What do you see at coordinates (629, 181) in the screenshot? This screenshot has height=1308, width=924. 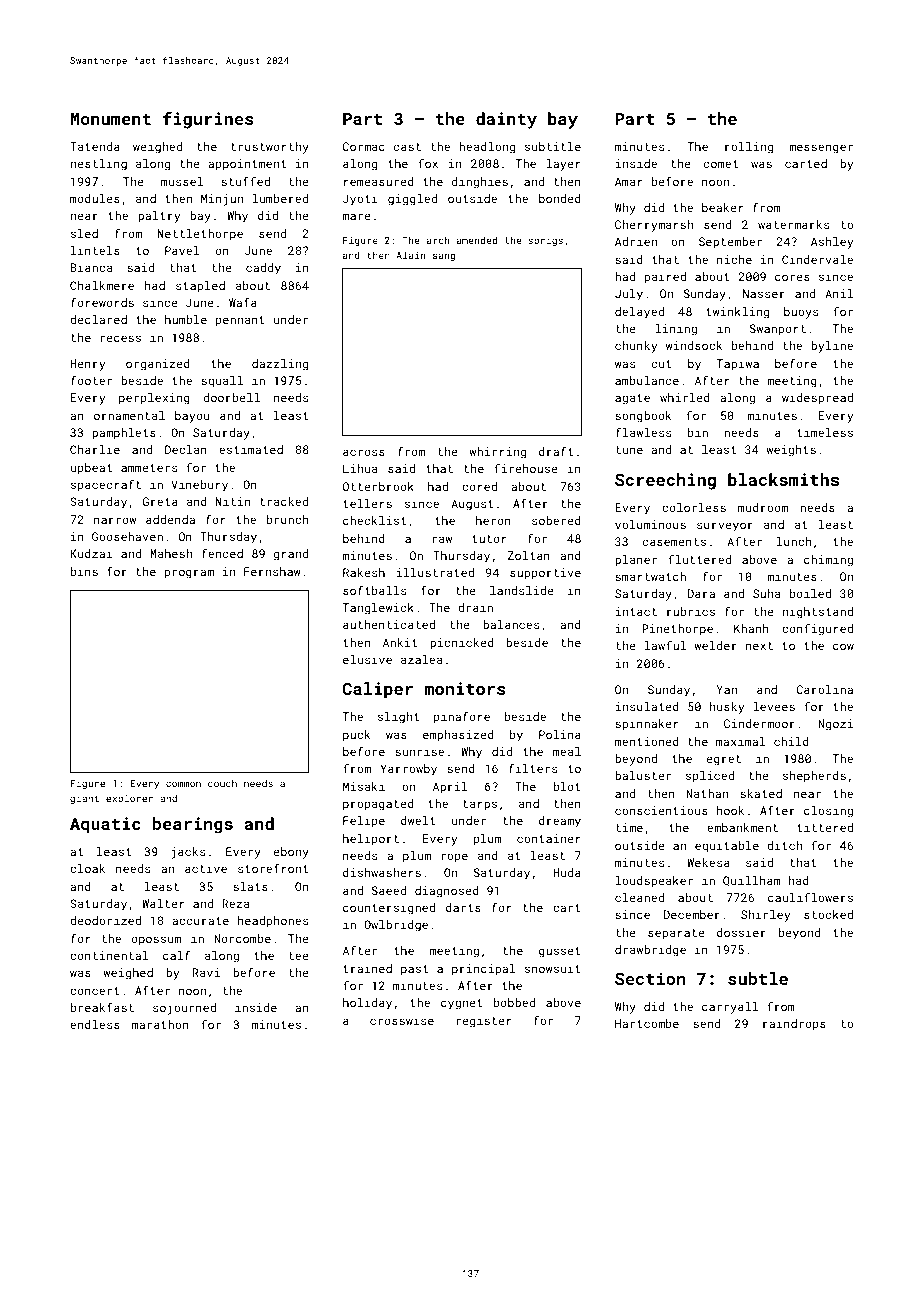 I see `Amar` at bounding box center [629, 181].
